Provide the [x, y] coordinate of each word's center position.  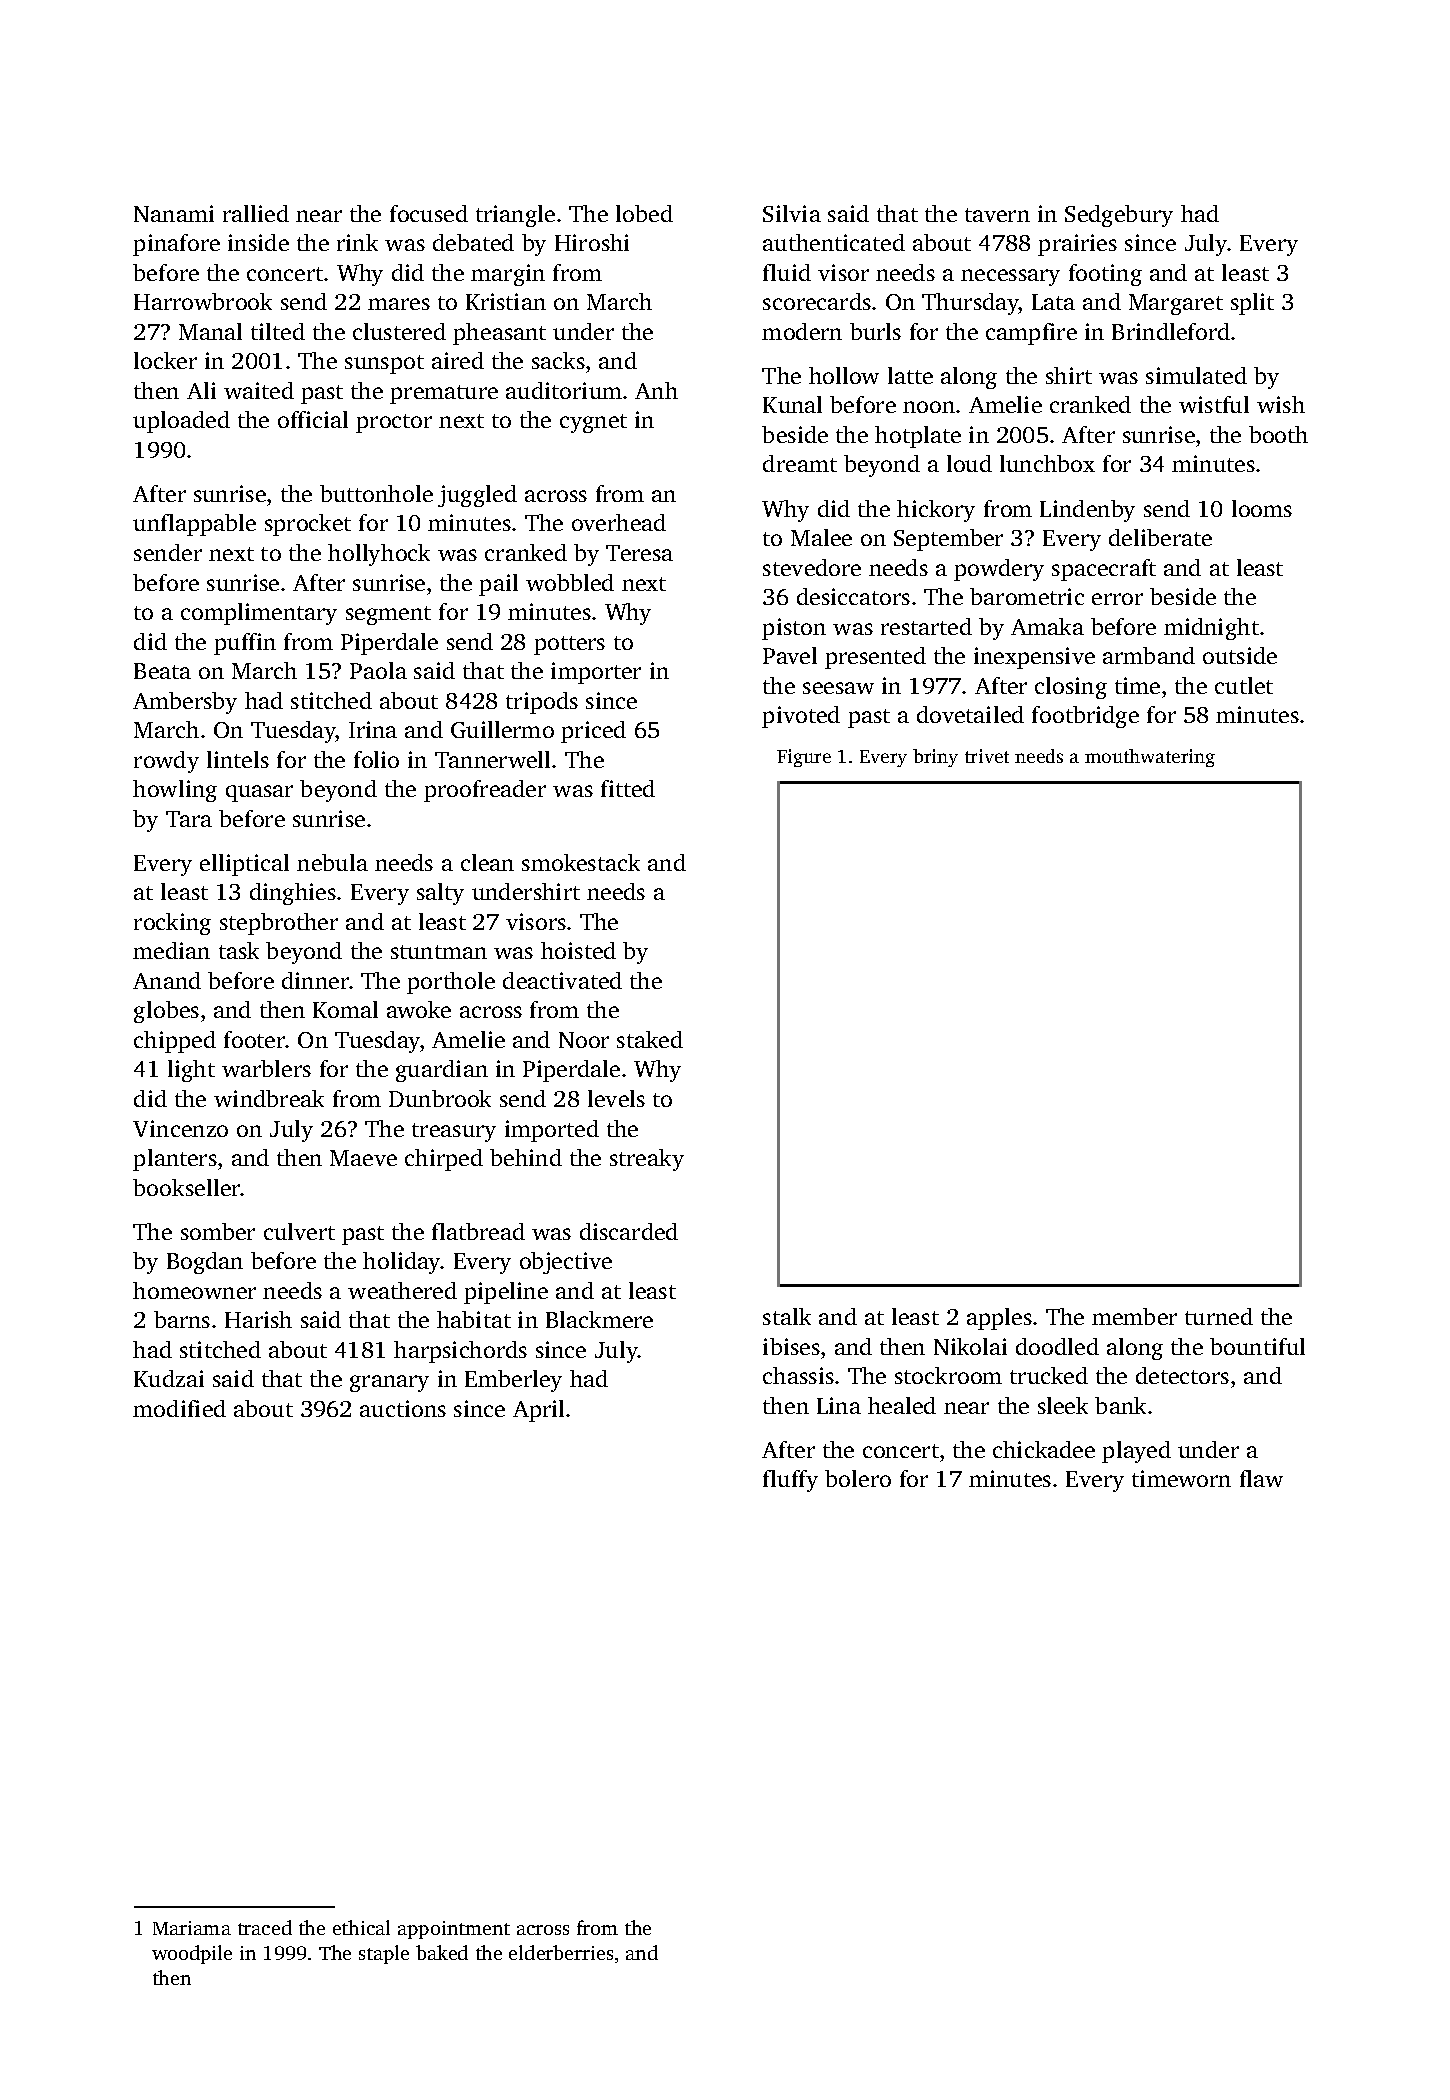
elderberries [561, 1952]
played [1136, 1452]
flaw [1261, 1478]
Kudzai [169, 1378]
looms [1262, 508]
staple [384, 1954]
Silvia [792, 213]
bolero [858, 1478]
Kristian [506, 301]
